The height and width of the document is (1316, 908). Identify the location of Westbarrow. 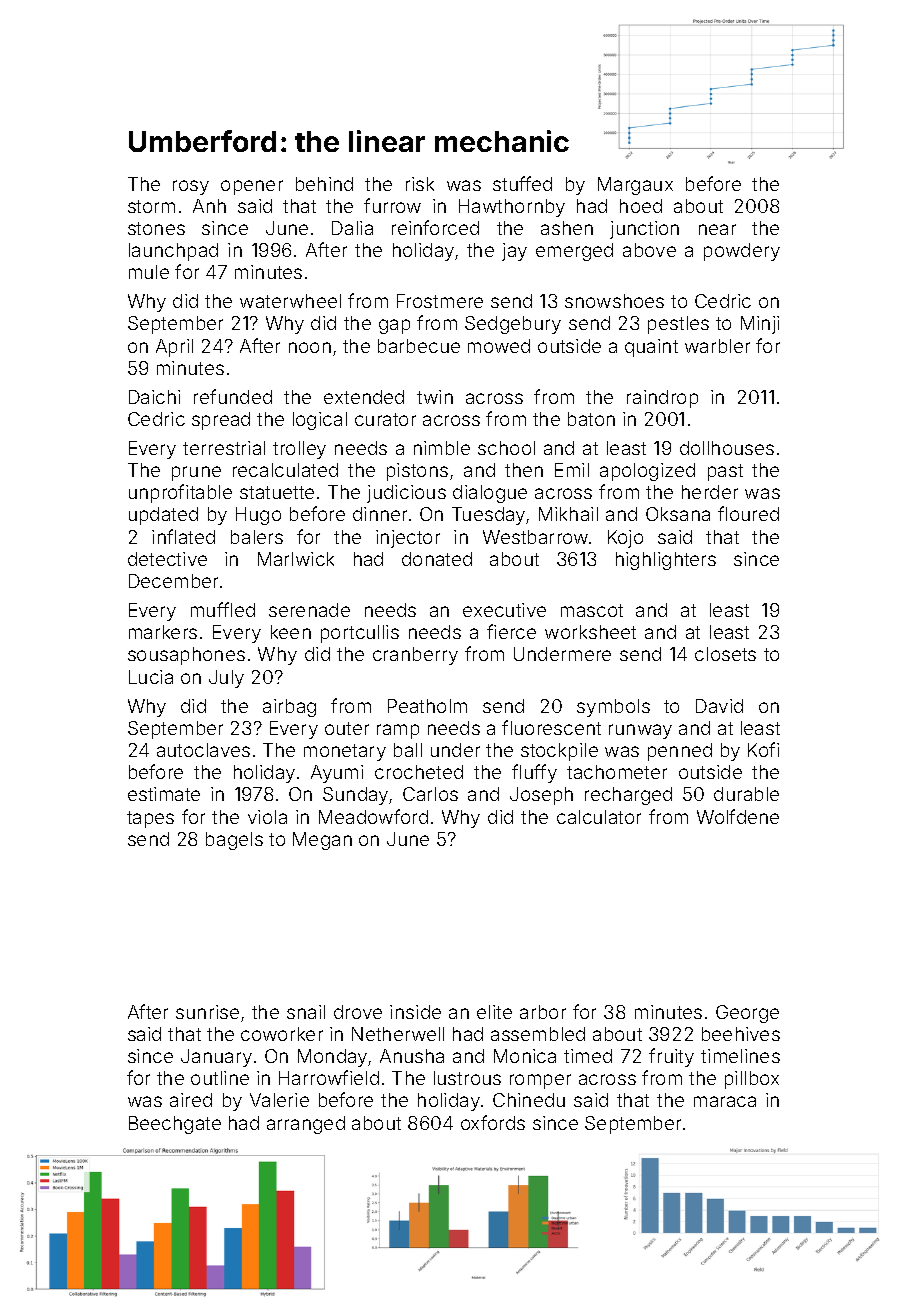
(535, 537).
